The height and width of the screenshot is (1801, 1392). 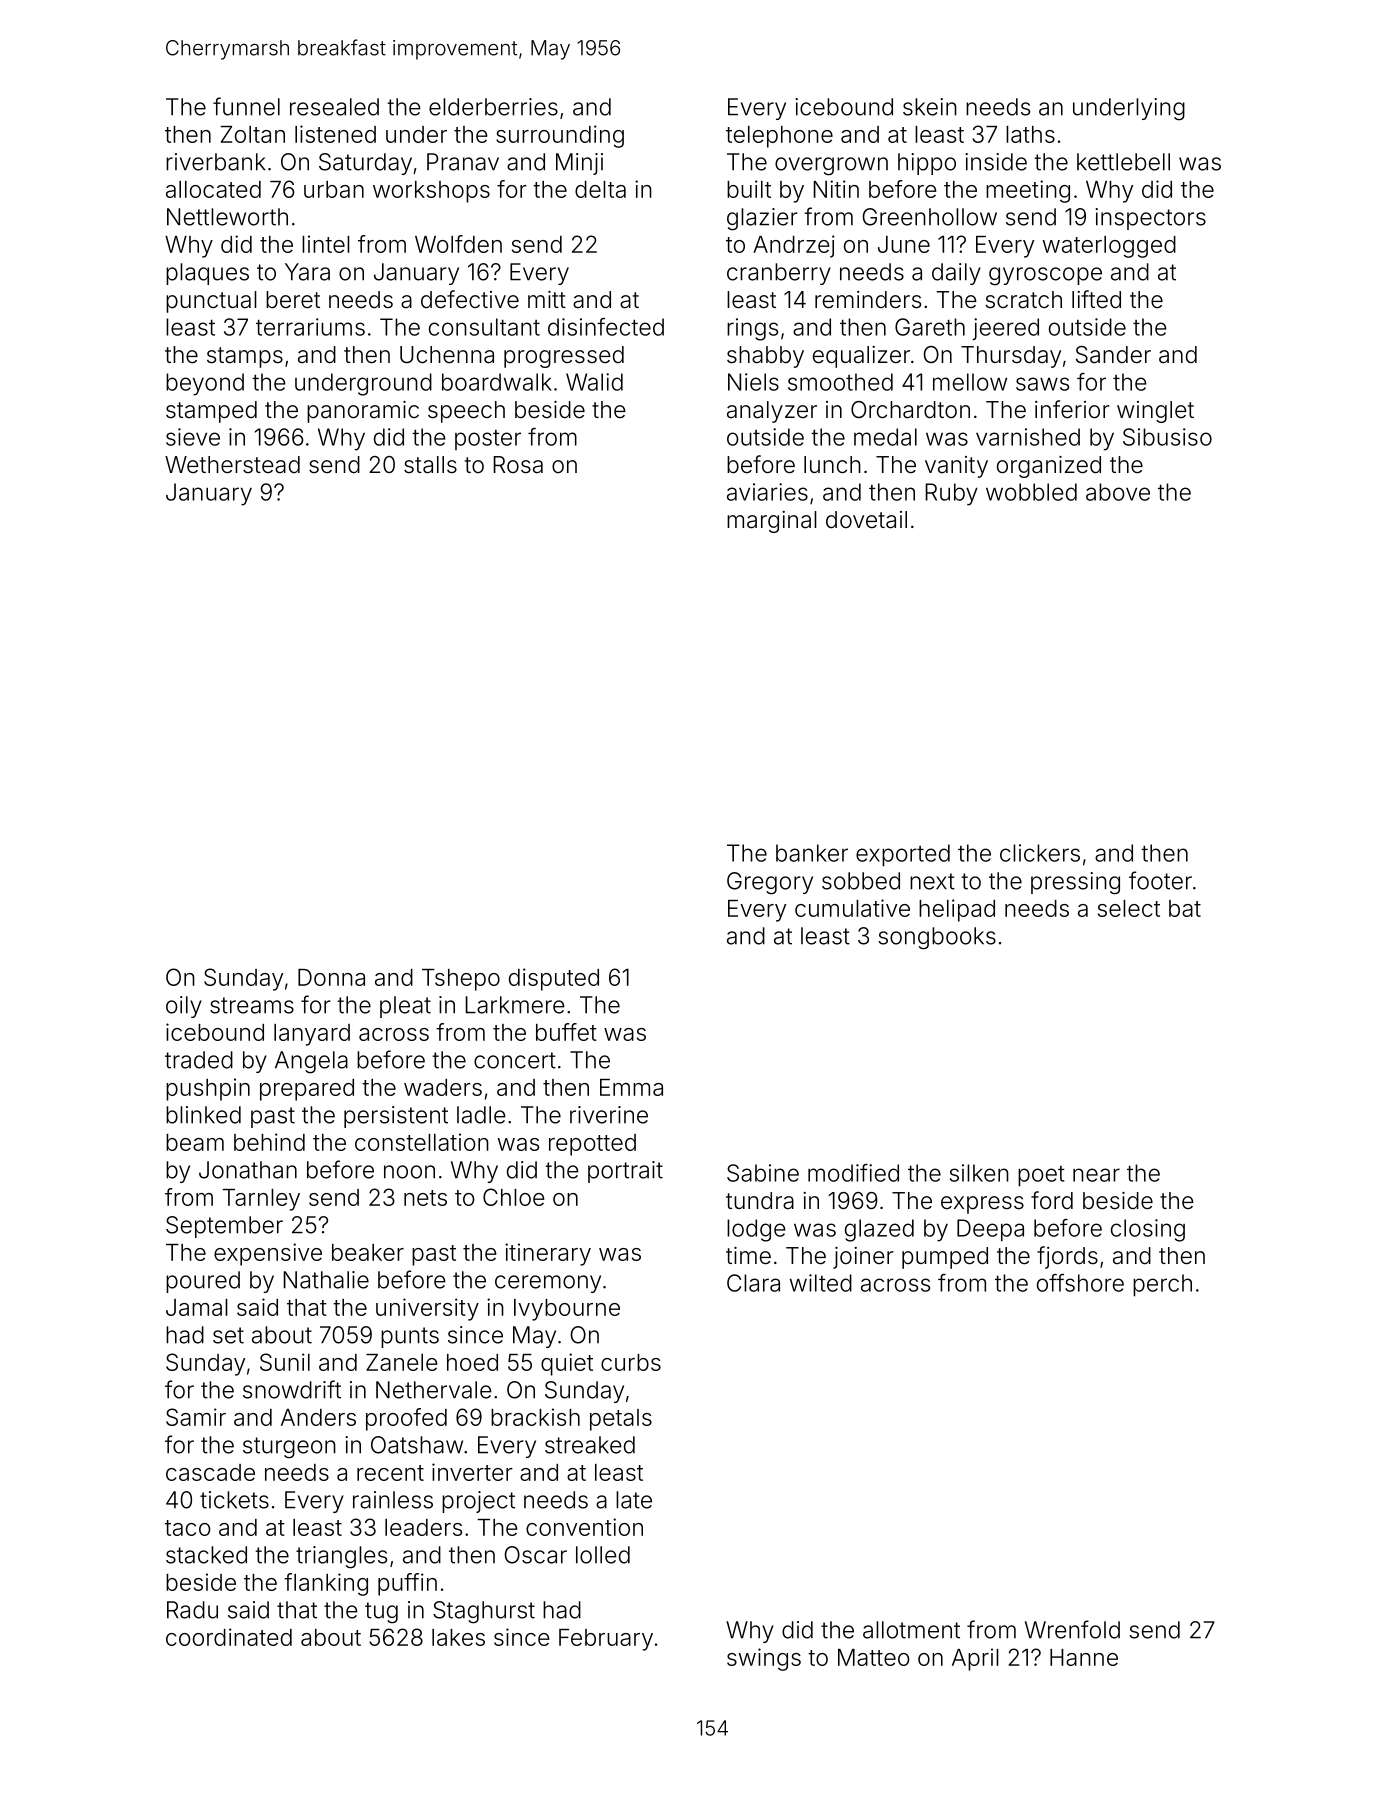 I want to click on dovetail, so click(x=866, y=520).
